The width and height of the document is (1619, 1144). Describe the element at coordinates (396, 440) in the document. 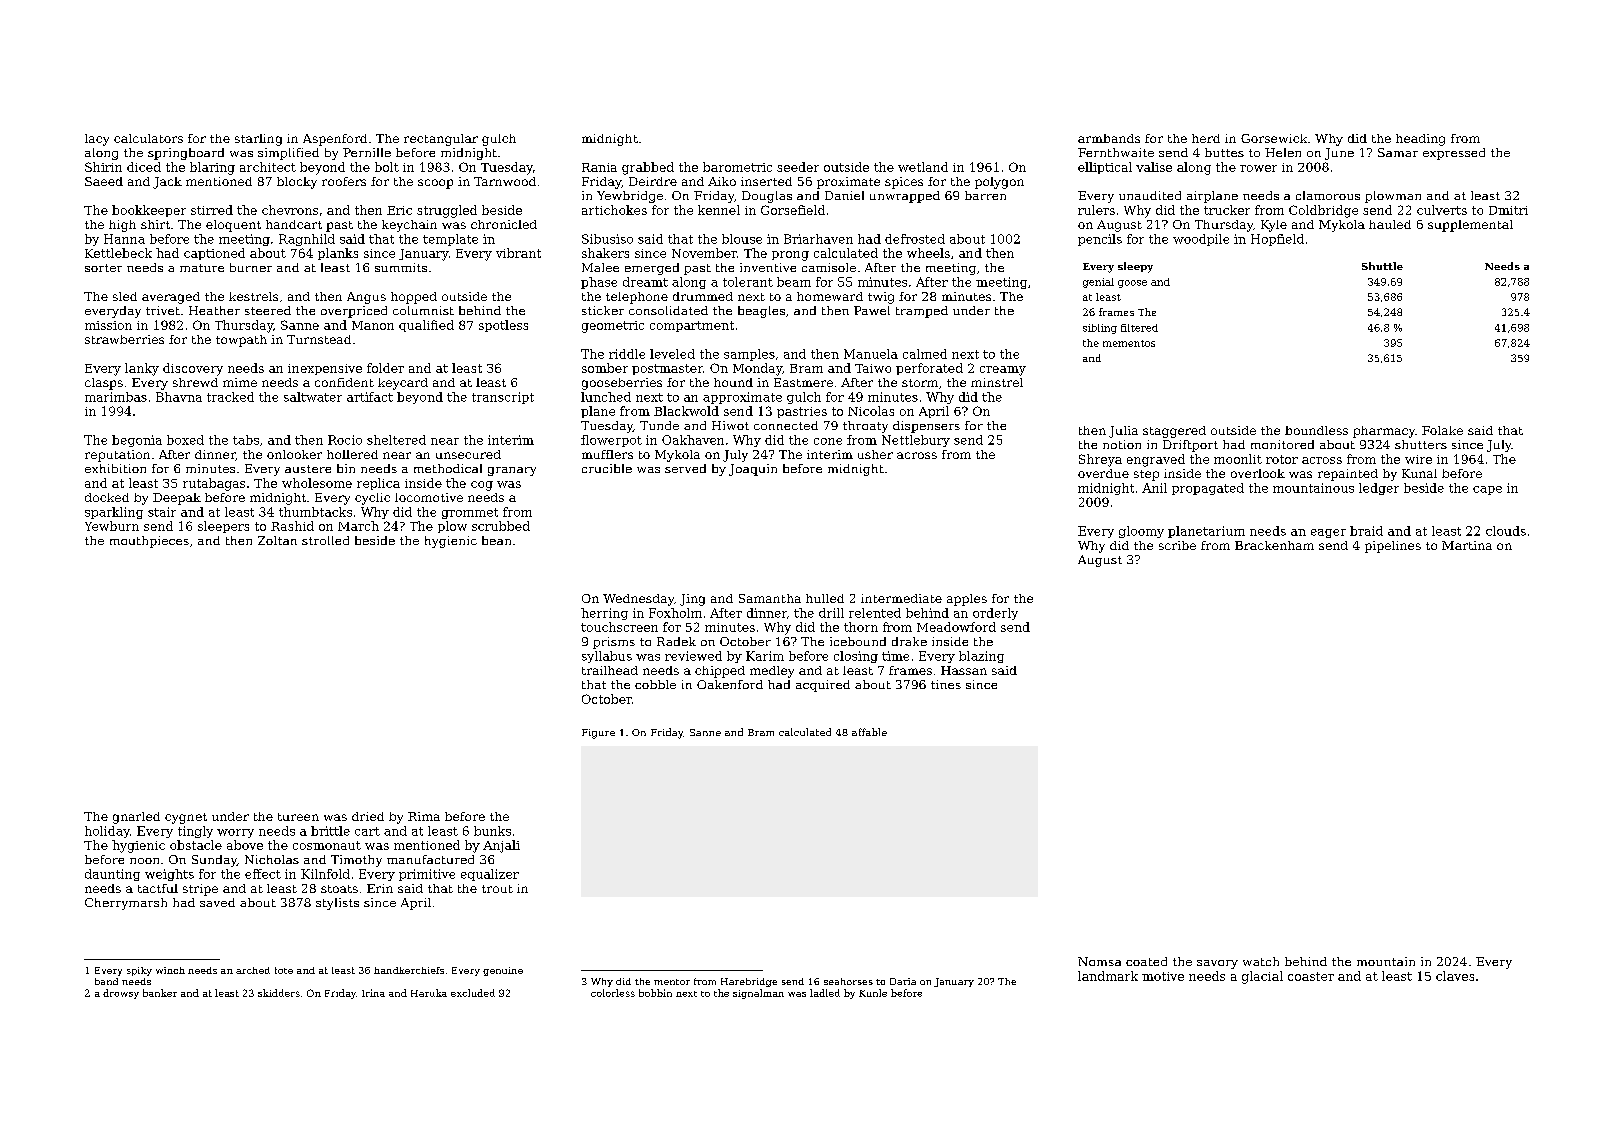

I see `sheltered` at that location.
